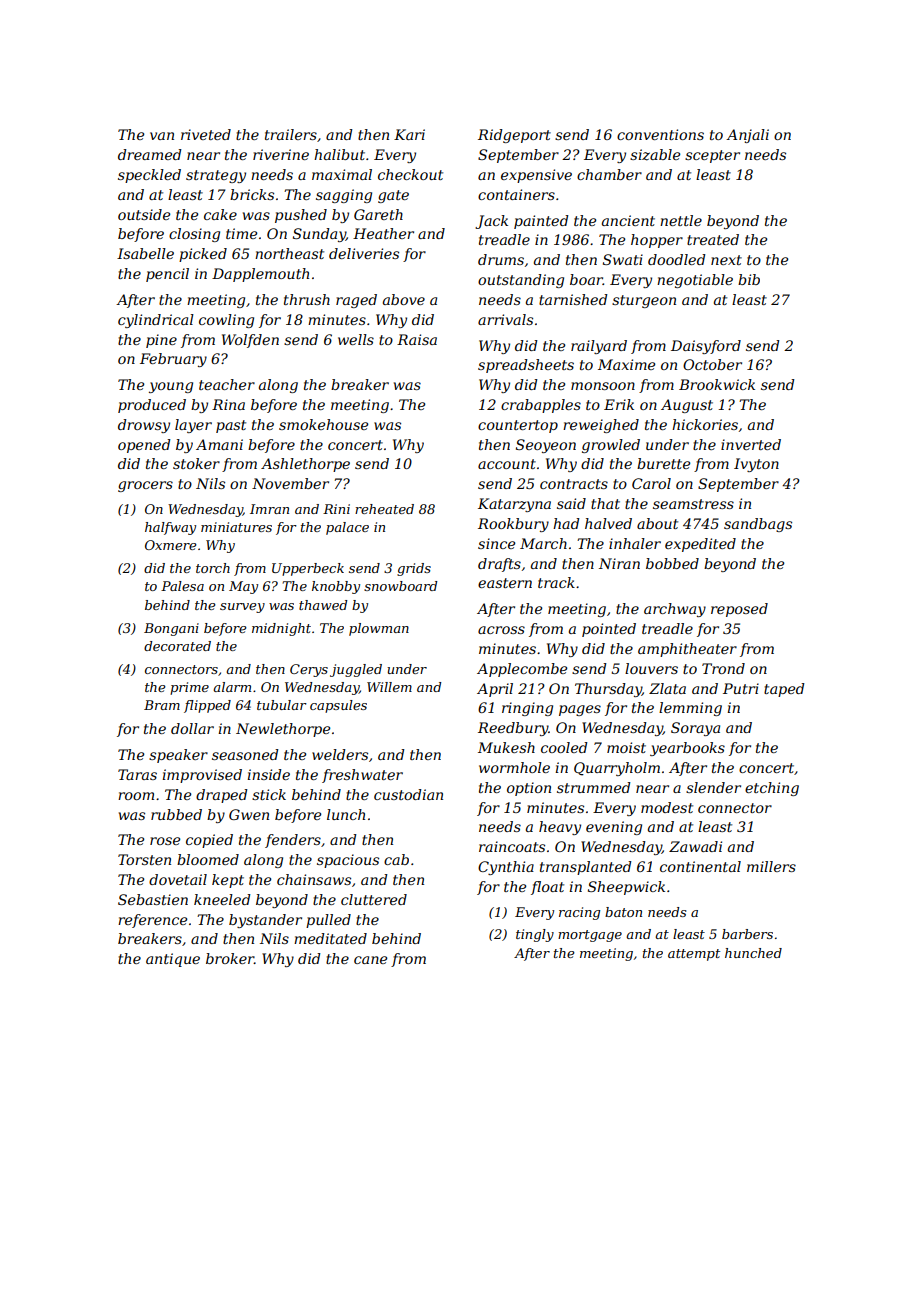 The width and height of the document is (924, 1314). Describe the element at coordinates (241, 233) in the document. I see `time` at that location.
